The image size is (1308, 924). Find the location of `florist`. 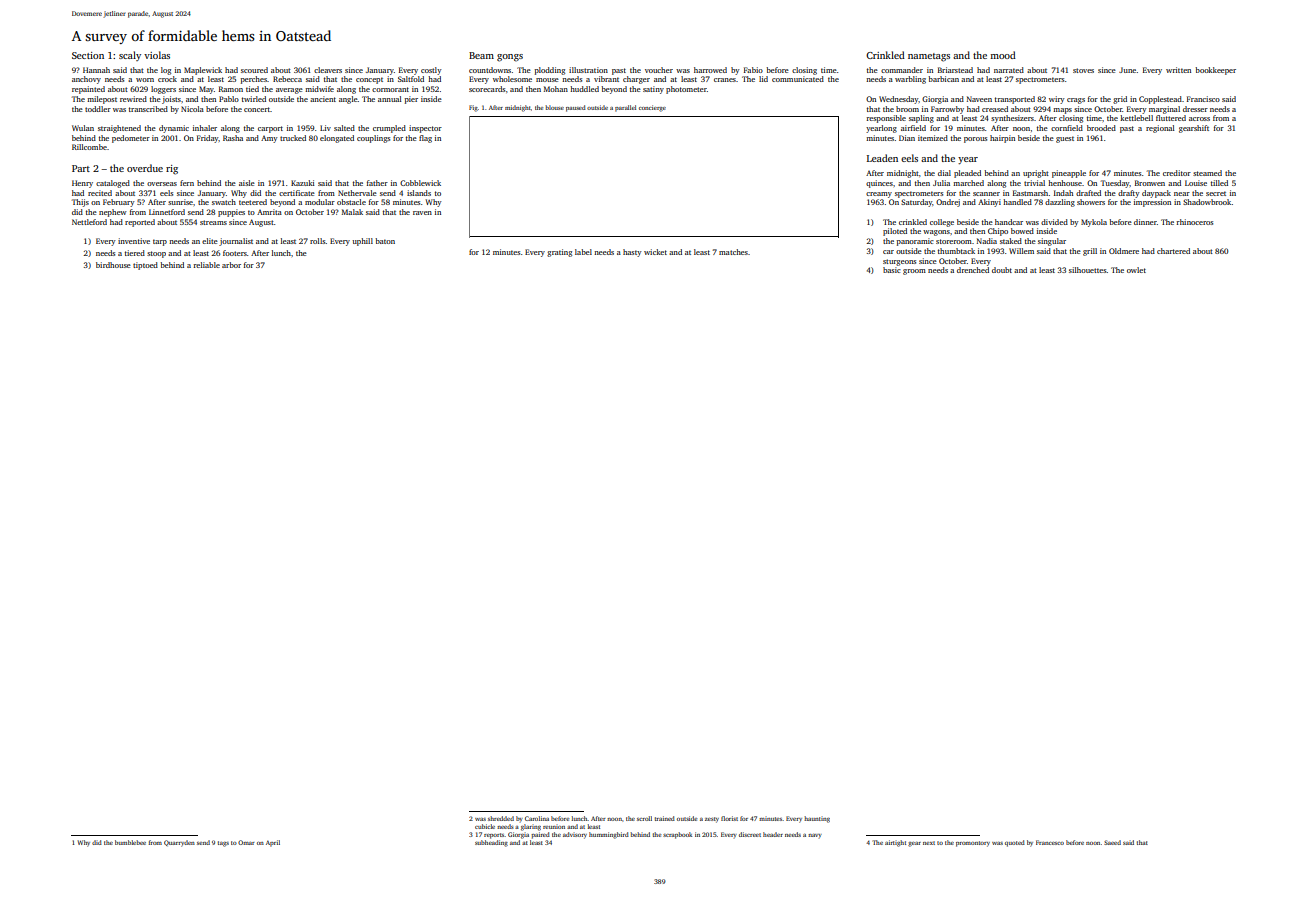

florist is located at coordinates (729, 818).
